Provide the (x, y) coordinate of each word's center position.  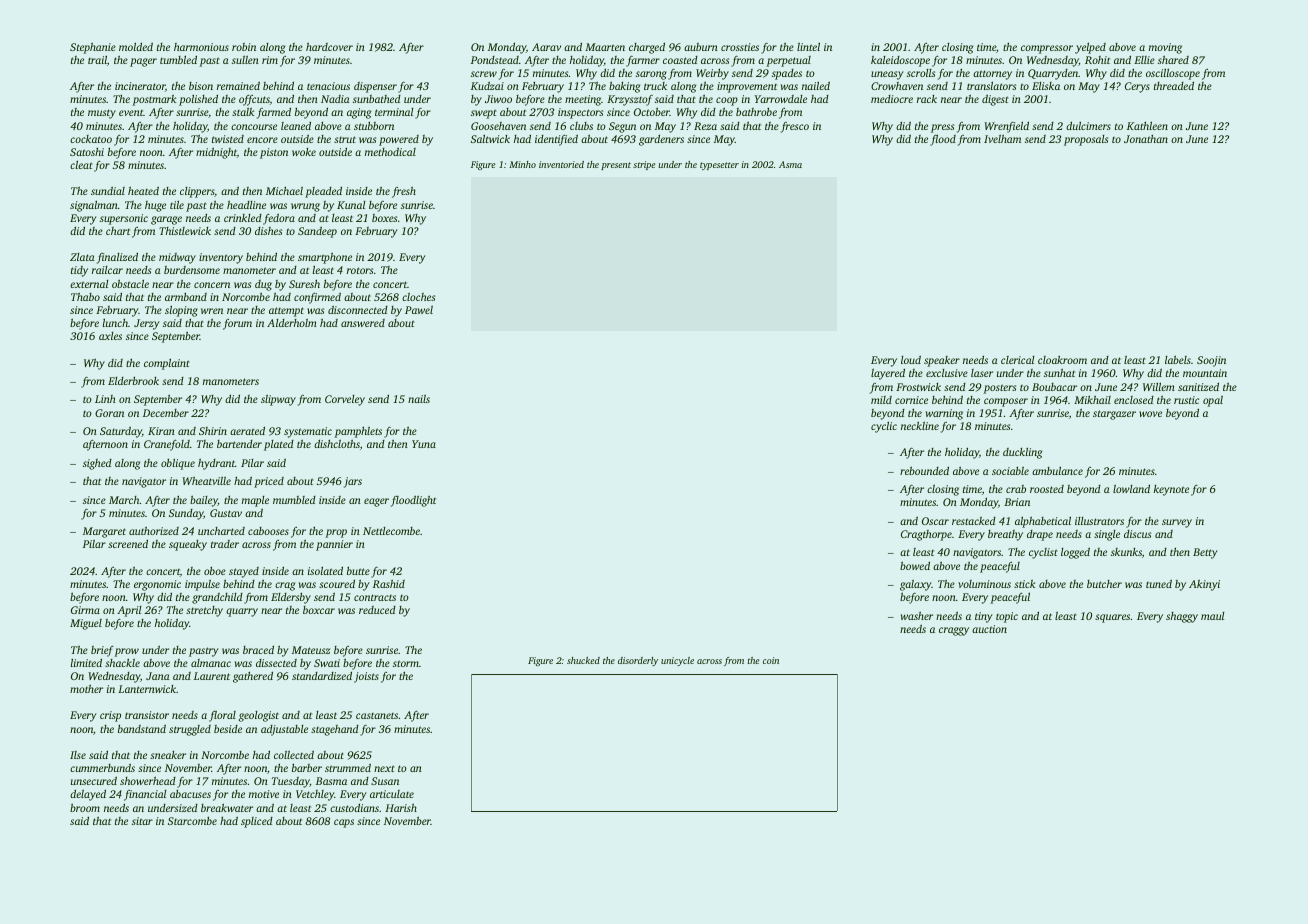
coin (771, 660)
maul (1213, 616)
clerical (1018, 360)
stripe (644, 165)
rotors (360, 270)
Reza (705, 126)
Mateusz (311, 650)
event (131, 113)
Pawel (419, 310)
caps (344, 823)
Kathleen (1147, 126)
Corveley (345, 400)
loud (911, 359)
